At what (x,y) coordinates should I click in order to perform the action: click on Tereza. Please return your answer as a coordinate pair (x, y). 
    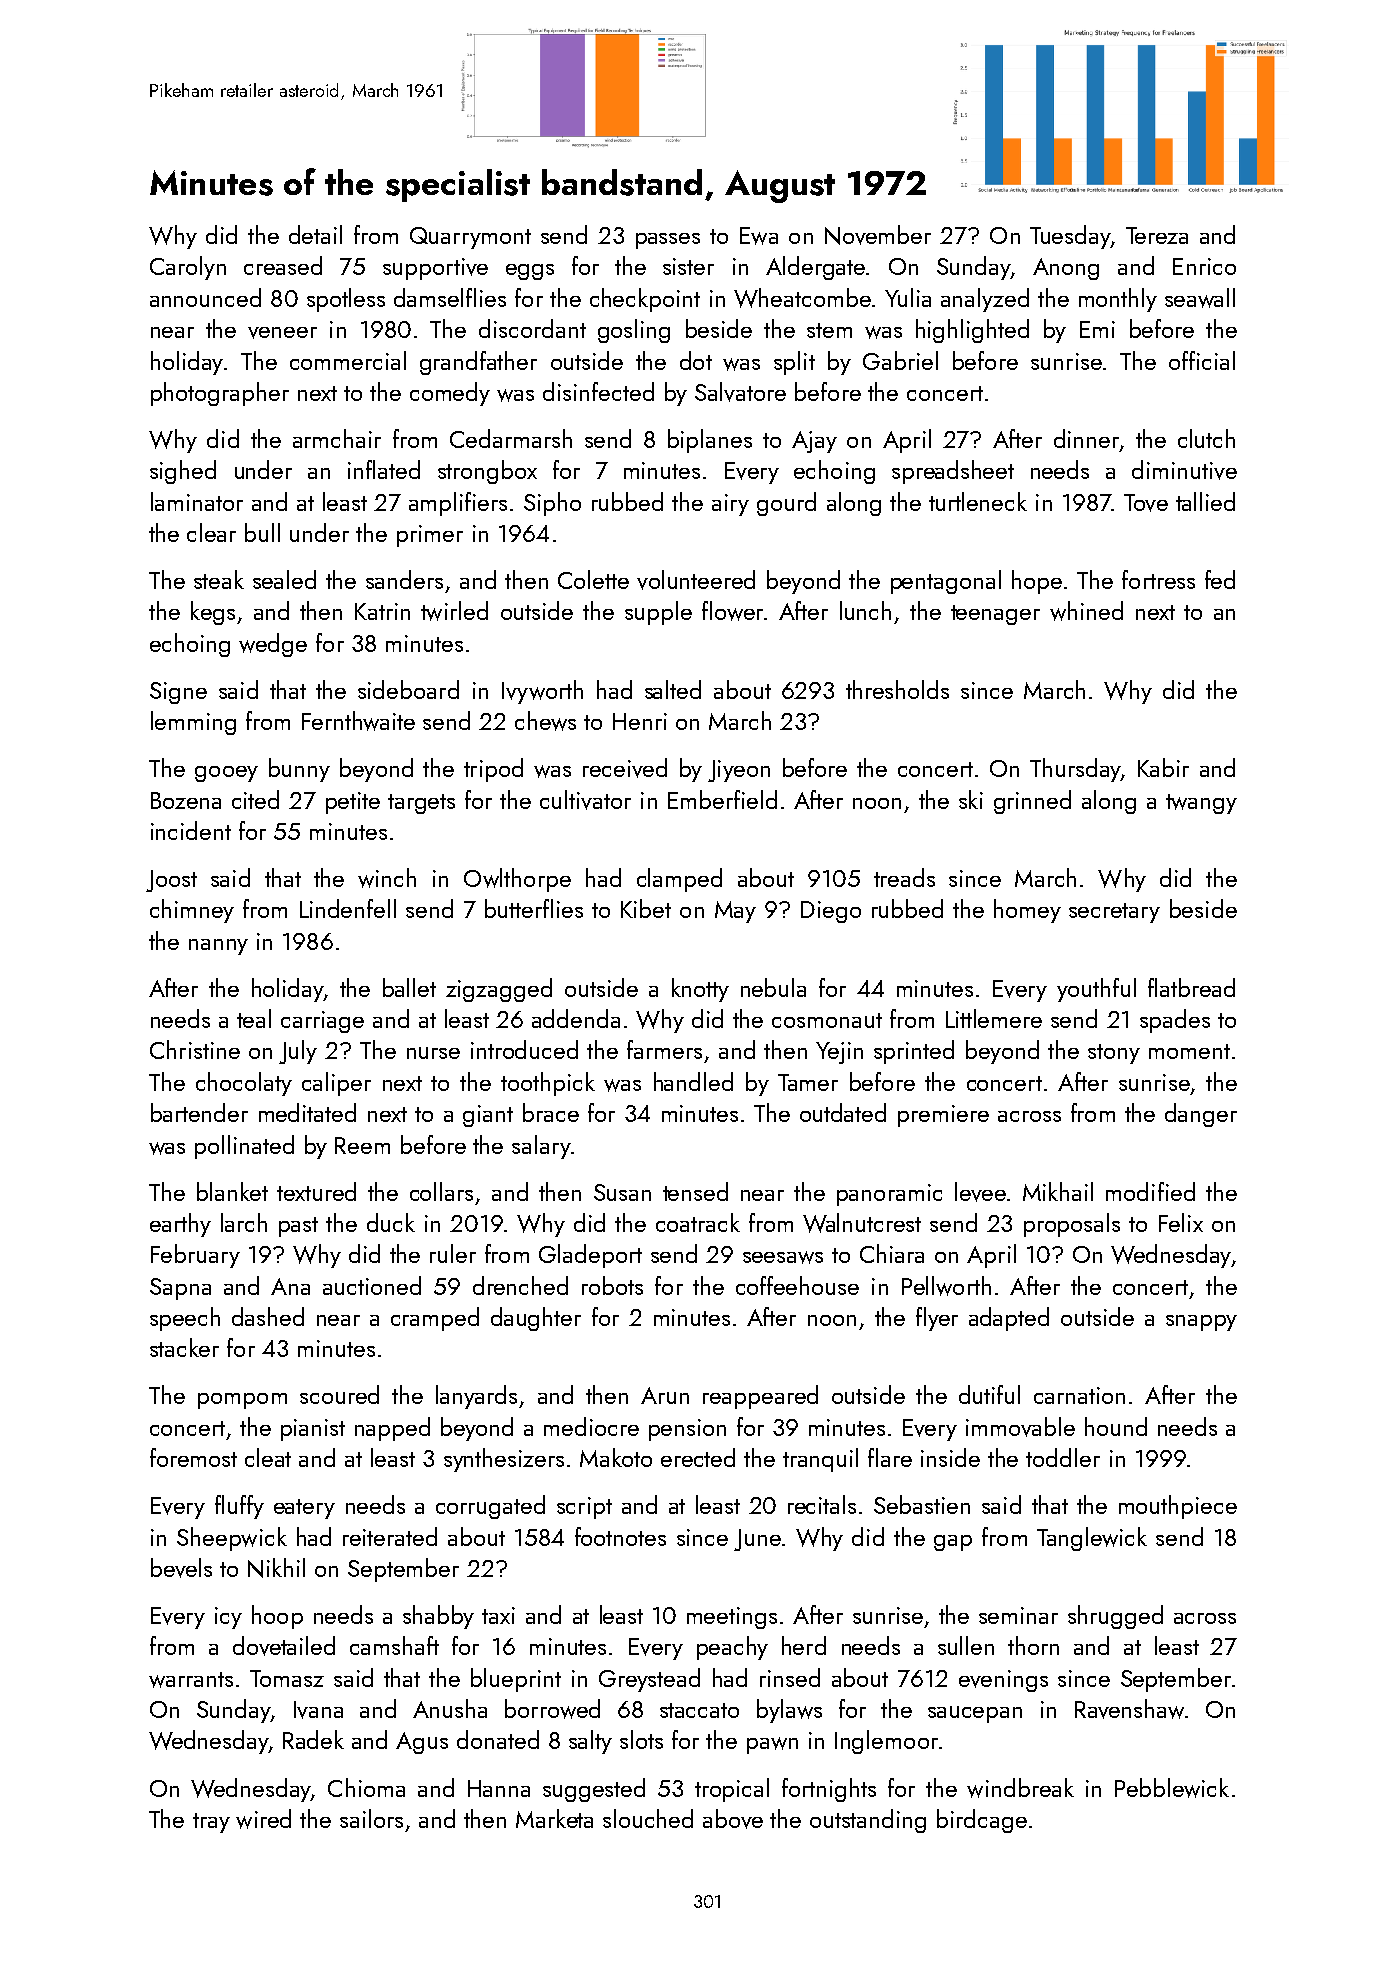
    Looking at the image, I should click on (1157, 235).
